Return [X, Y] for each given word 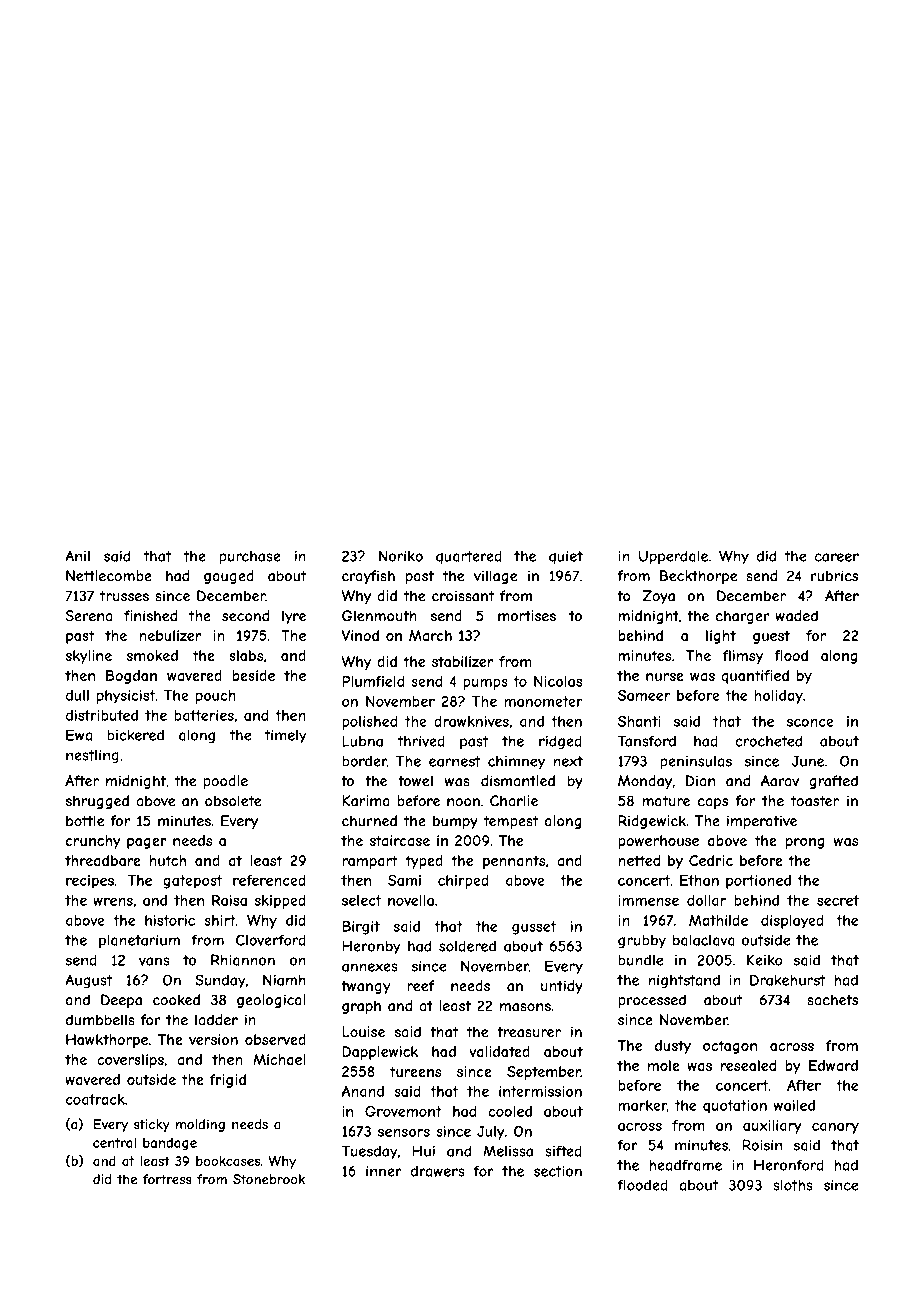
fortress [167, 1179]
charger [743, 617]
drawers [438, 1171]
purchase [250, 558]
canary [835, 1128]
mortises [527, 616]
